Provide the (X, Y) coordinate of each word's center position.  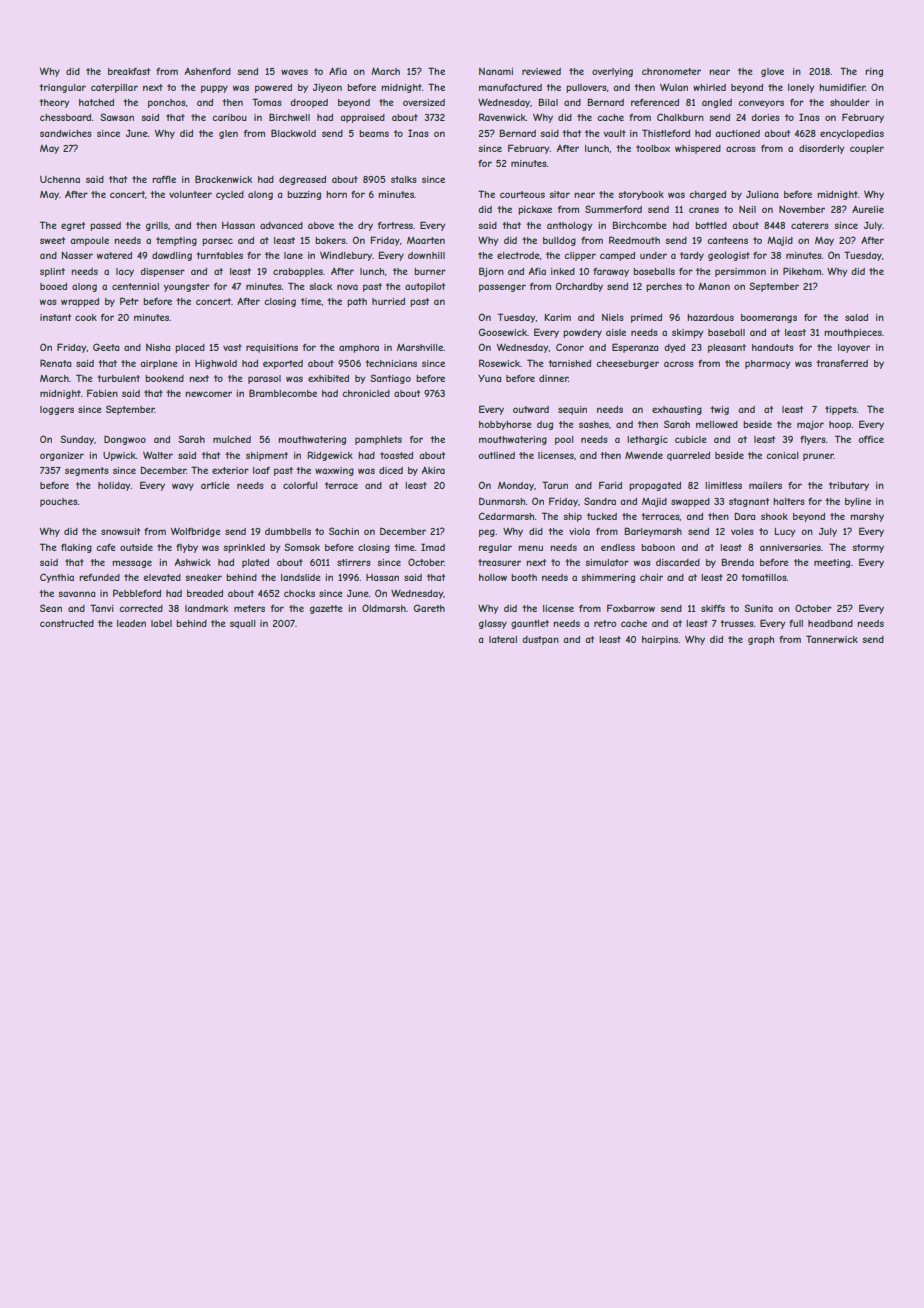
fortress (395, 225)
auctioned (737, 133)
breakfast (129, 71)
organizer (62, 456)
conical (782, 455)
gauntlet (530, 624)
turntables (219, 255)
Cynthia (57, 578)
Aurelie (868, 209)
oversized (424, 102)
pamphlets (378, 440)
